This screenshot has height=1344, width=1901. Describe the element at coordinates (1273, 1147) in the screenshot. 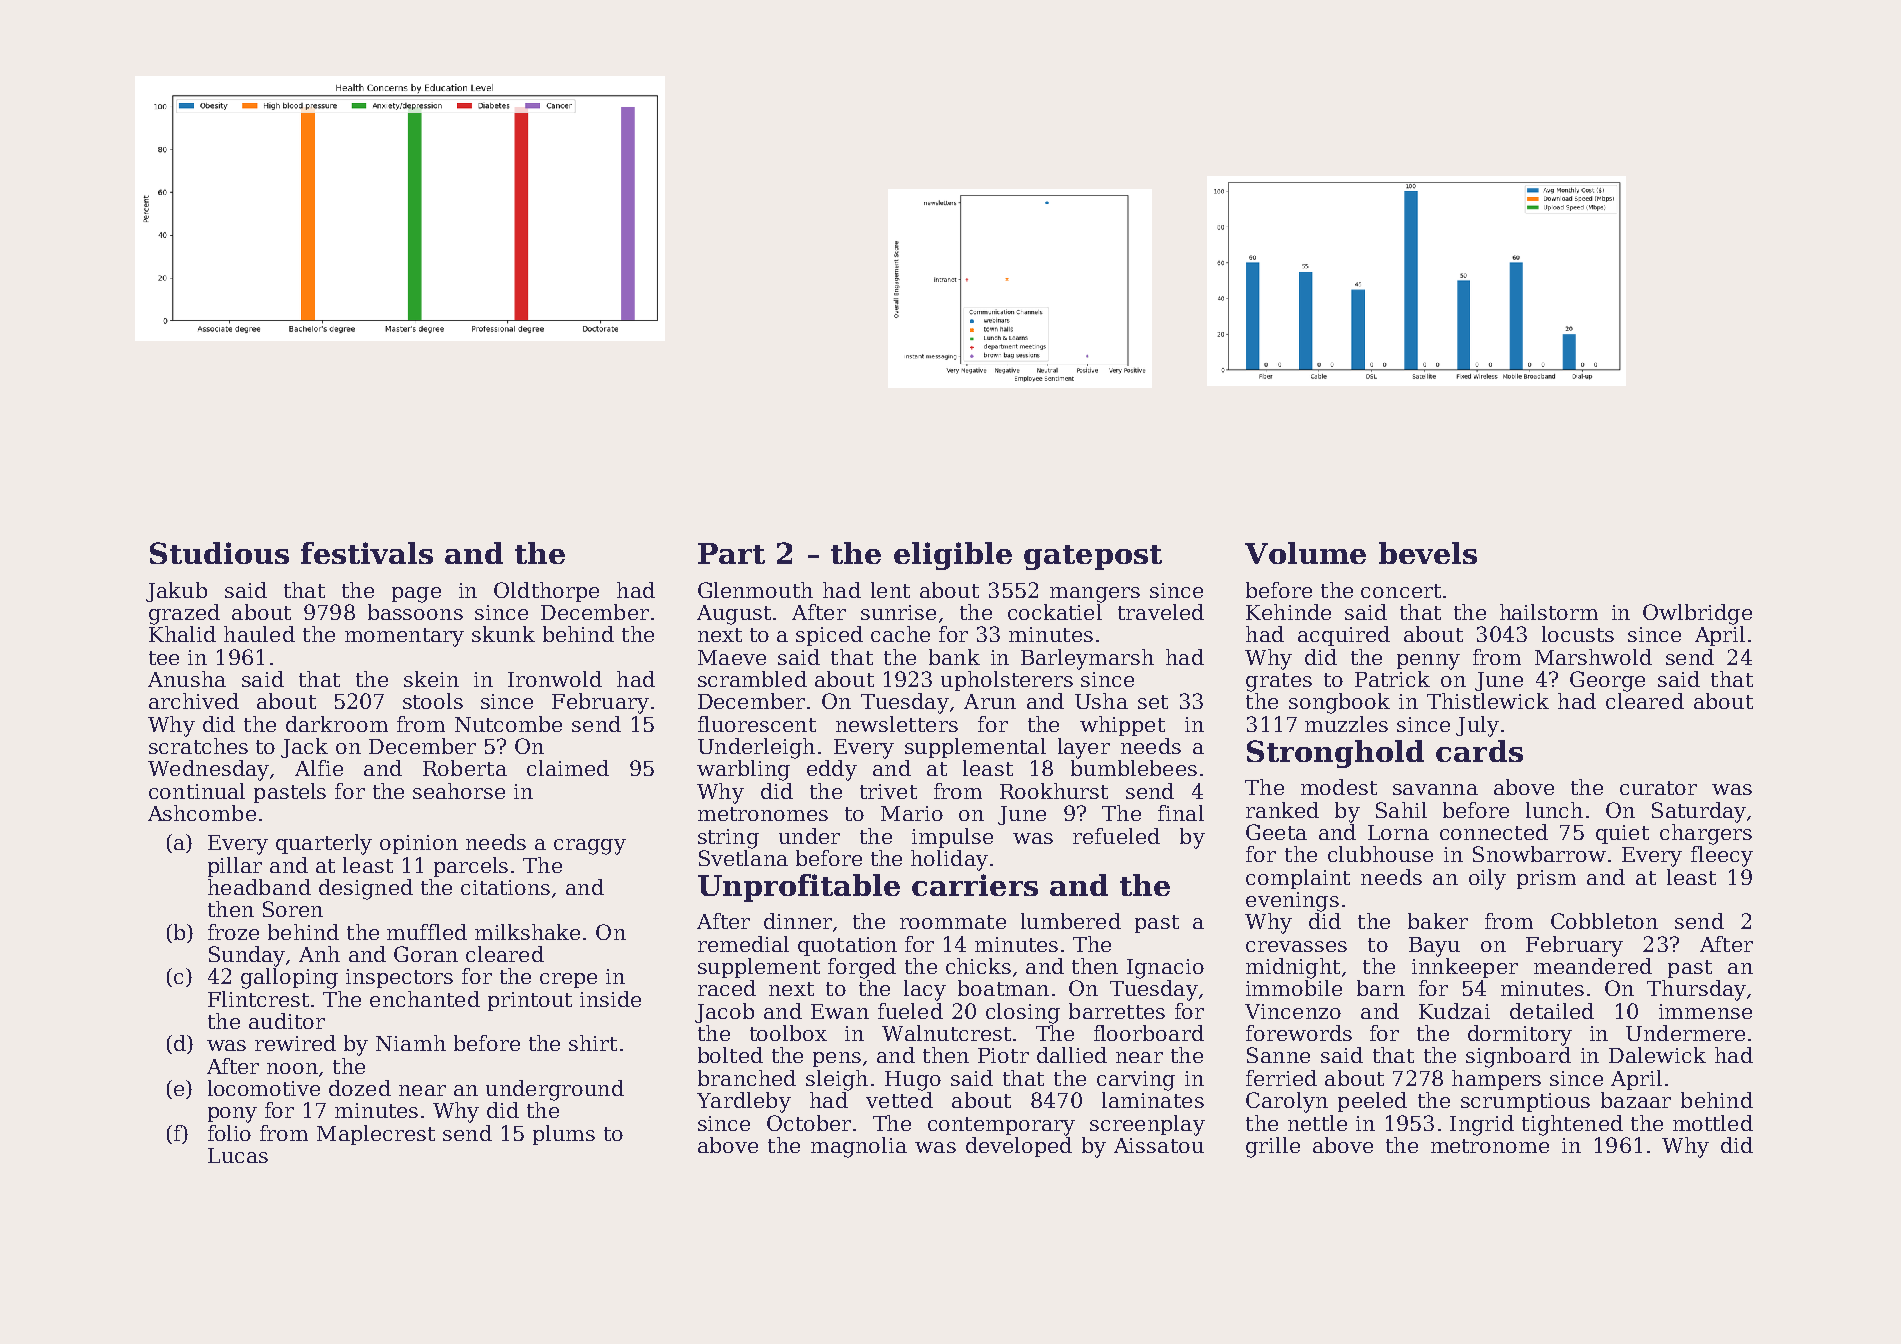

I see `grille` at that location.
